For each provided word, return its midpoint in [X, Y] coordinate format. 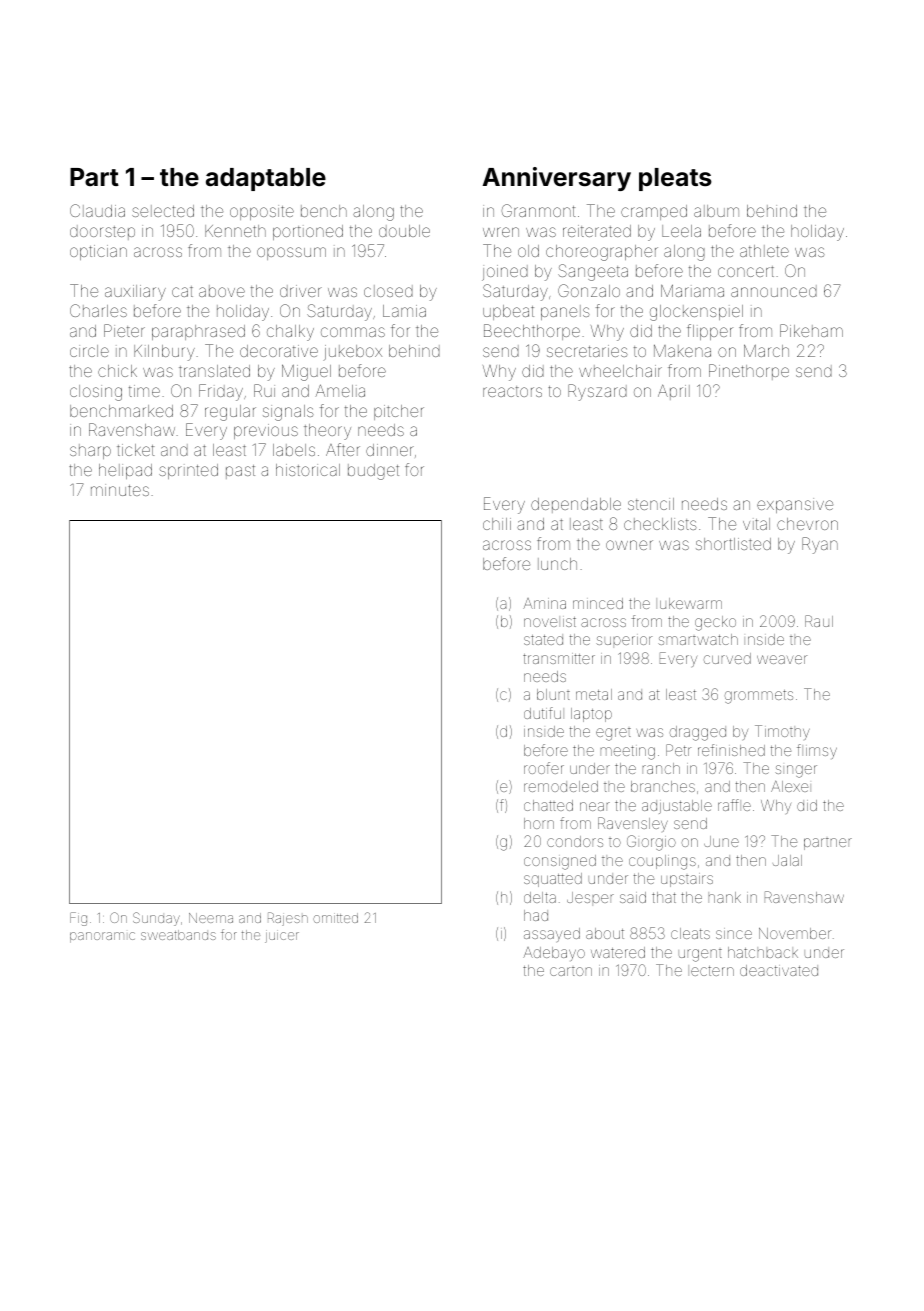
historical [308, 470]
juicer [282, 936]
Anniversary [557, 179]
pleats [675, 179]
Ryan [820, 545]
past [240, 472]
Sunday [156, 919]
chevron [807, 524]
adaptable [266, 179]
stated [543, 639]
